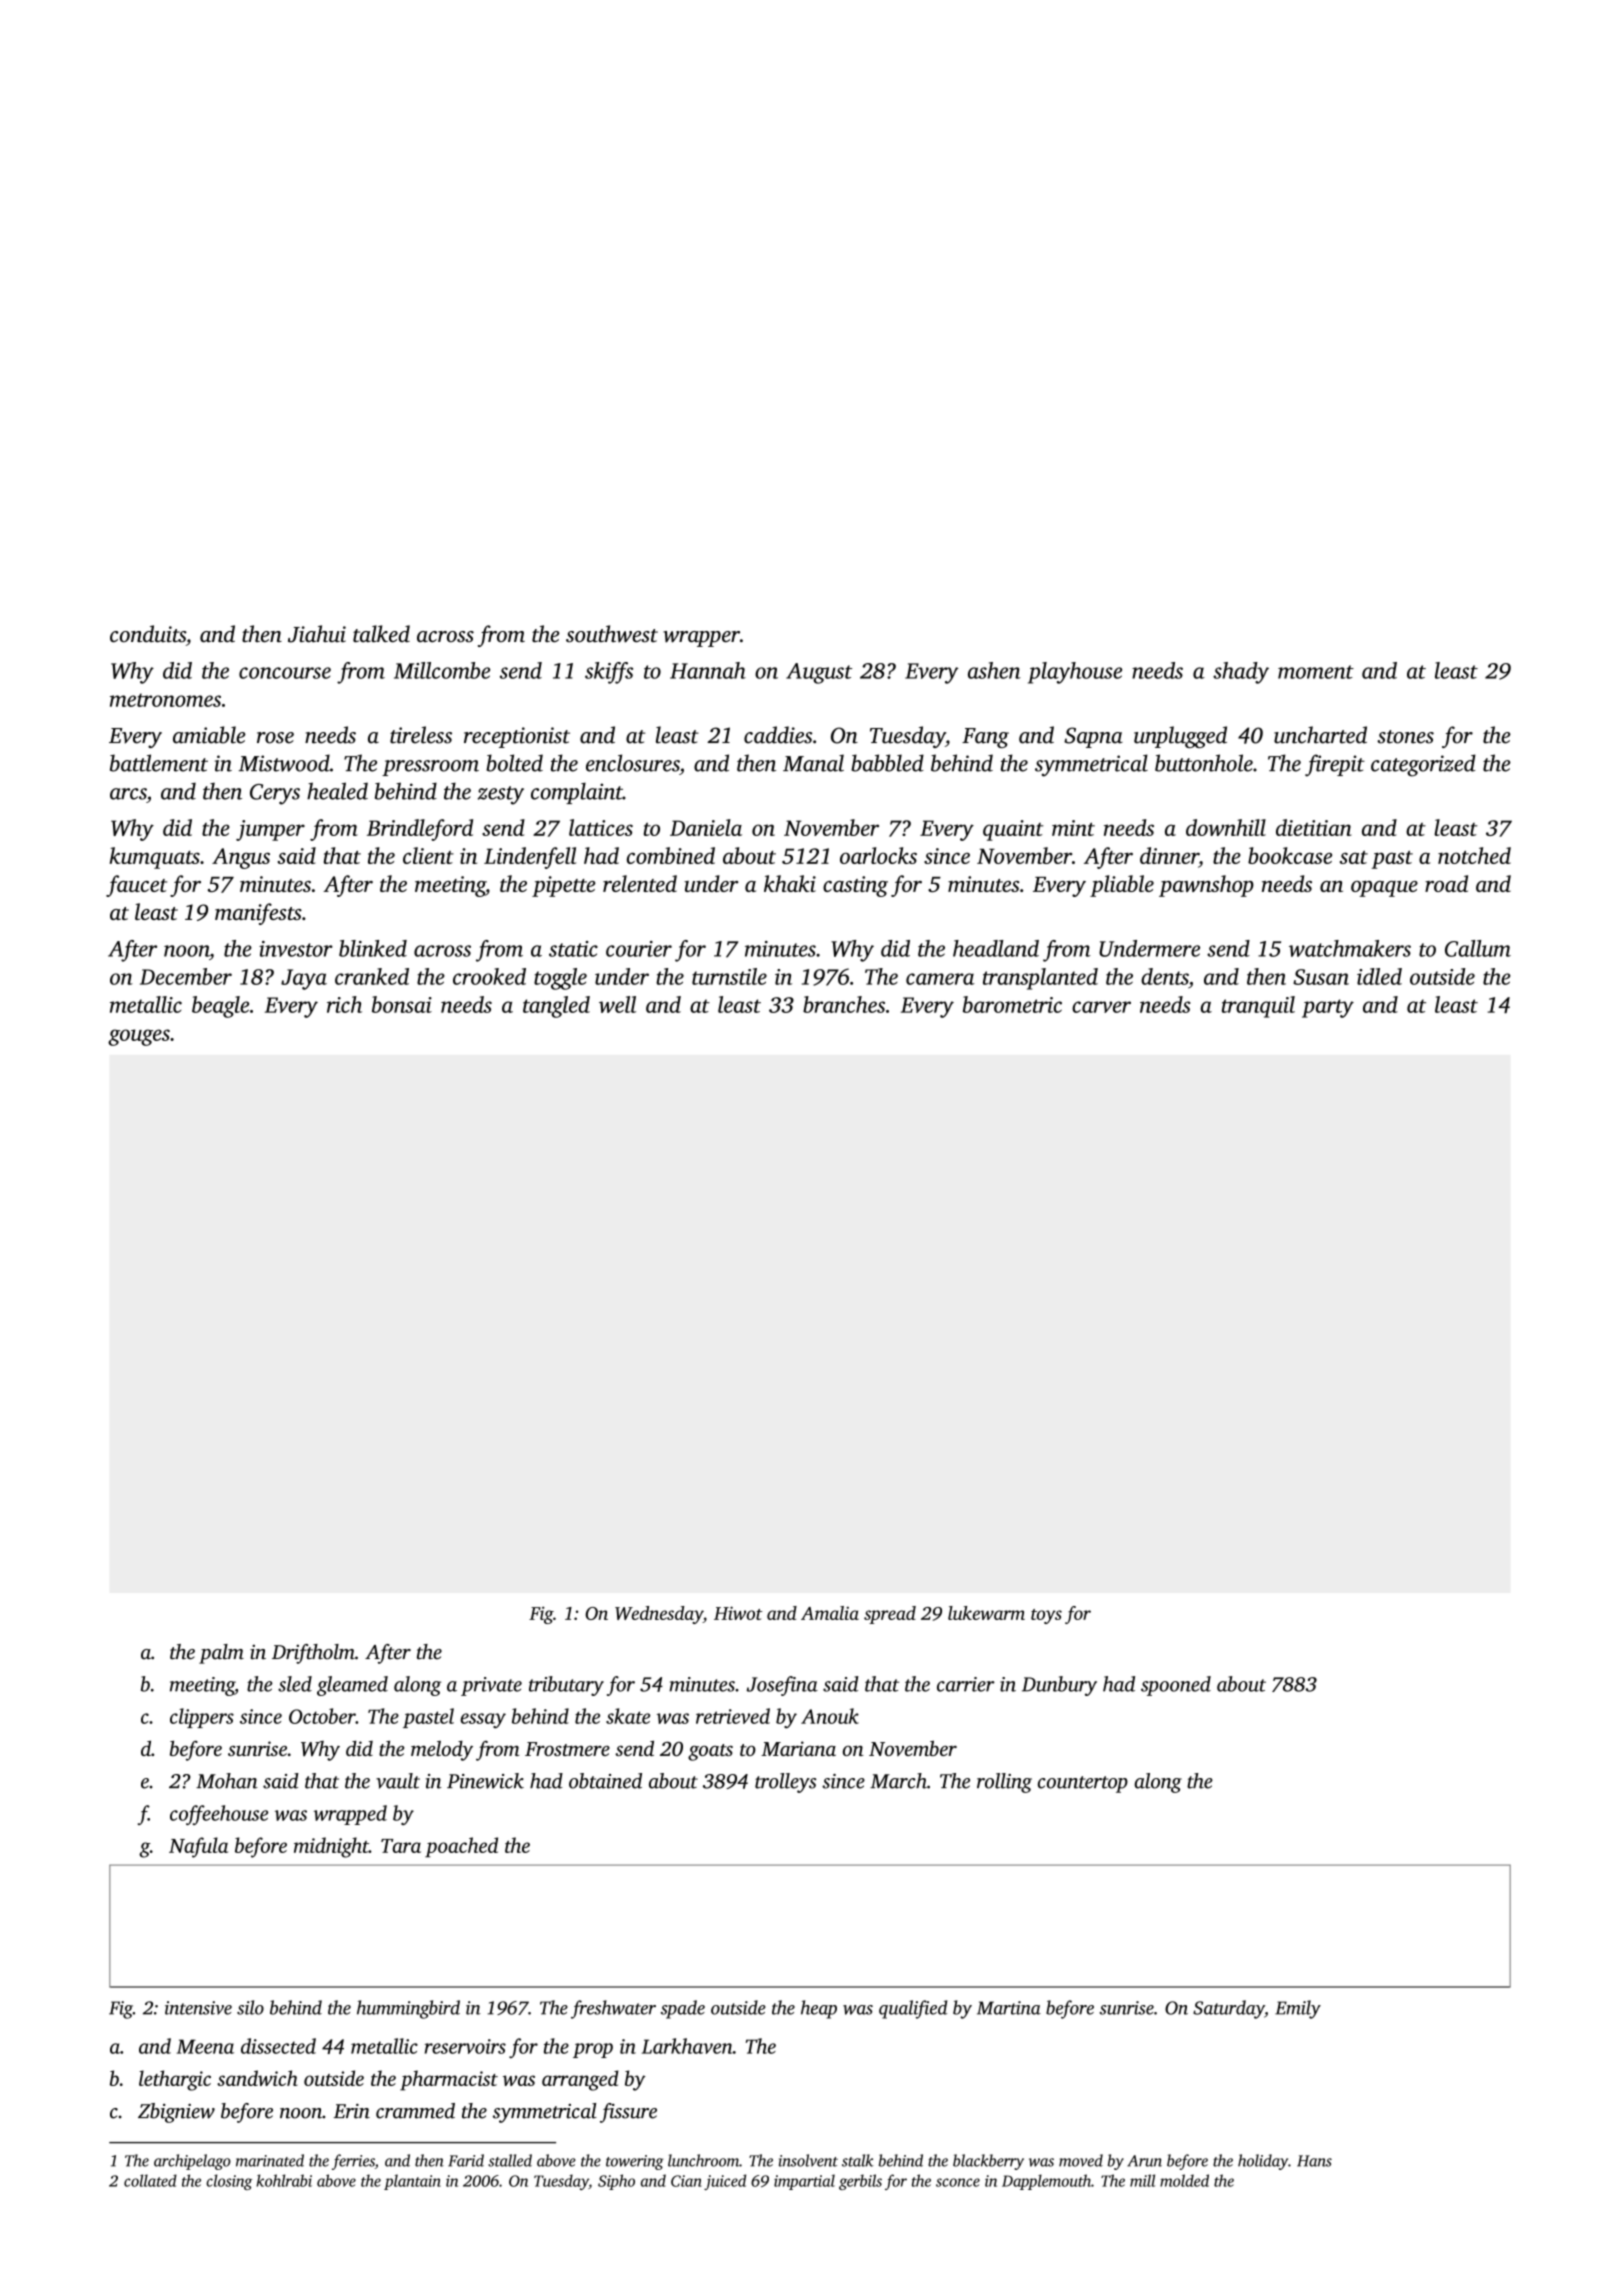 The image size is (1620, 2292). What do you see at coordinates (958, 2182) in the image?
I see `sconce` at bounding box center [958, 2182].
